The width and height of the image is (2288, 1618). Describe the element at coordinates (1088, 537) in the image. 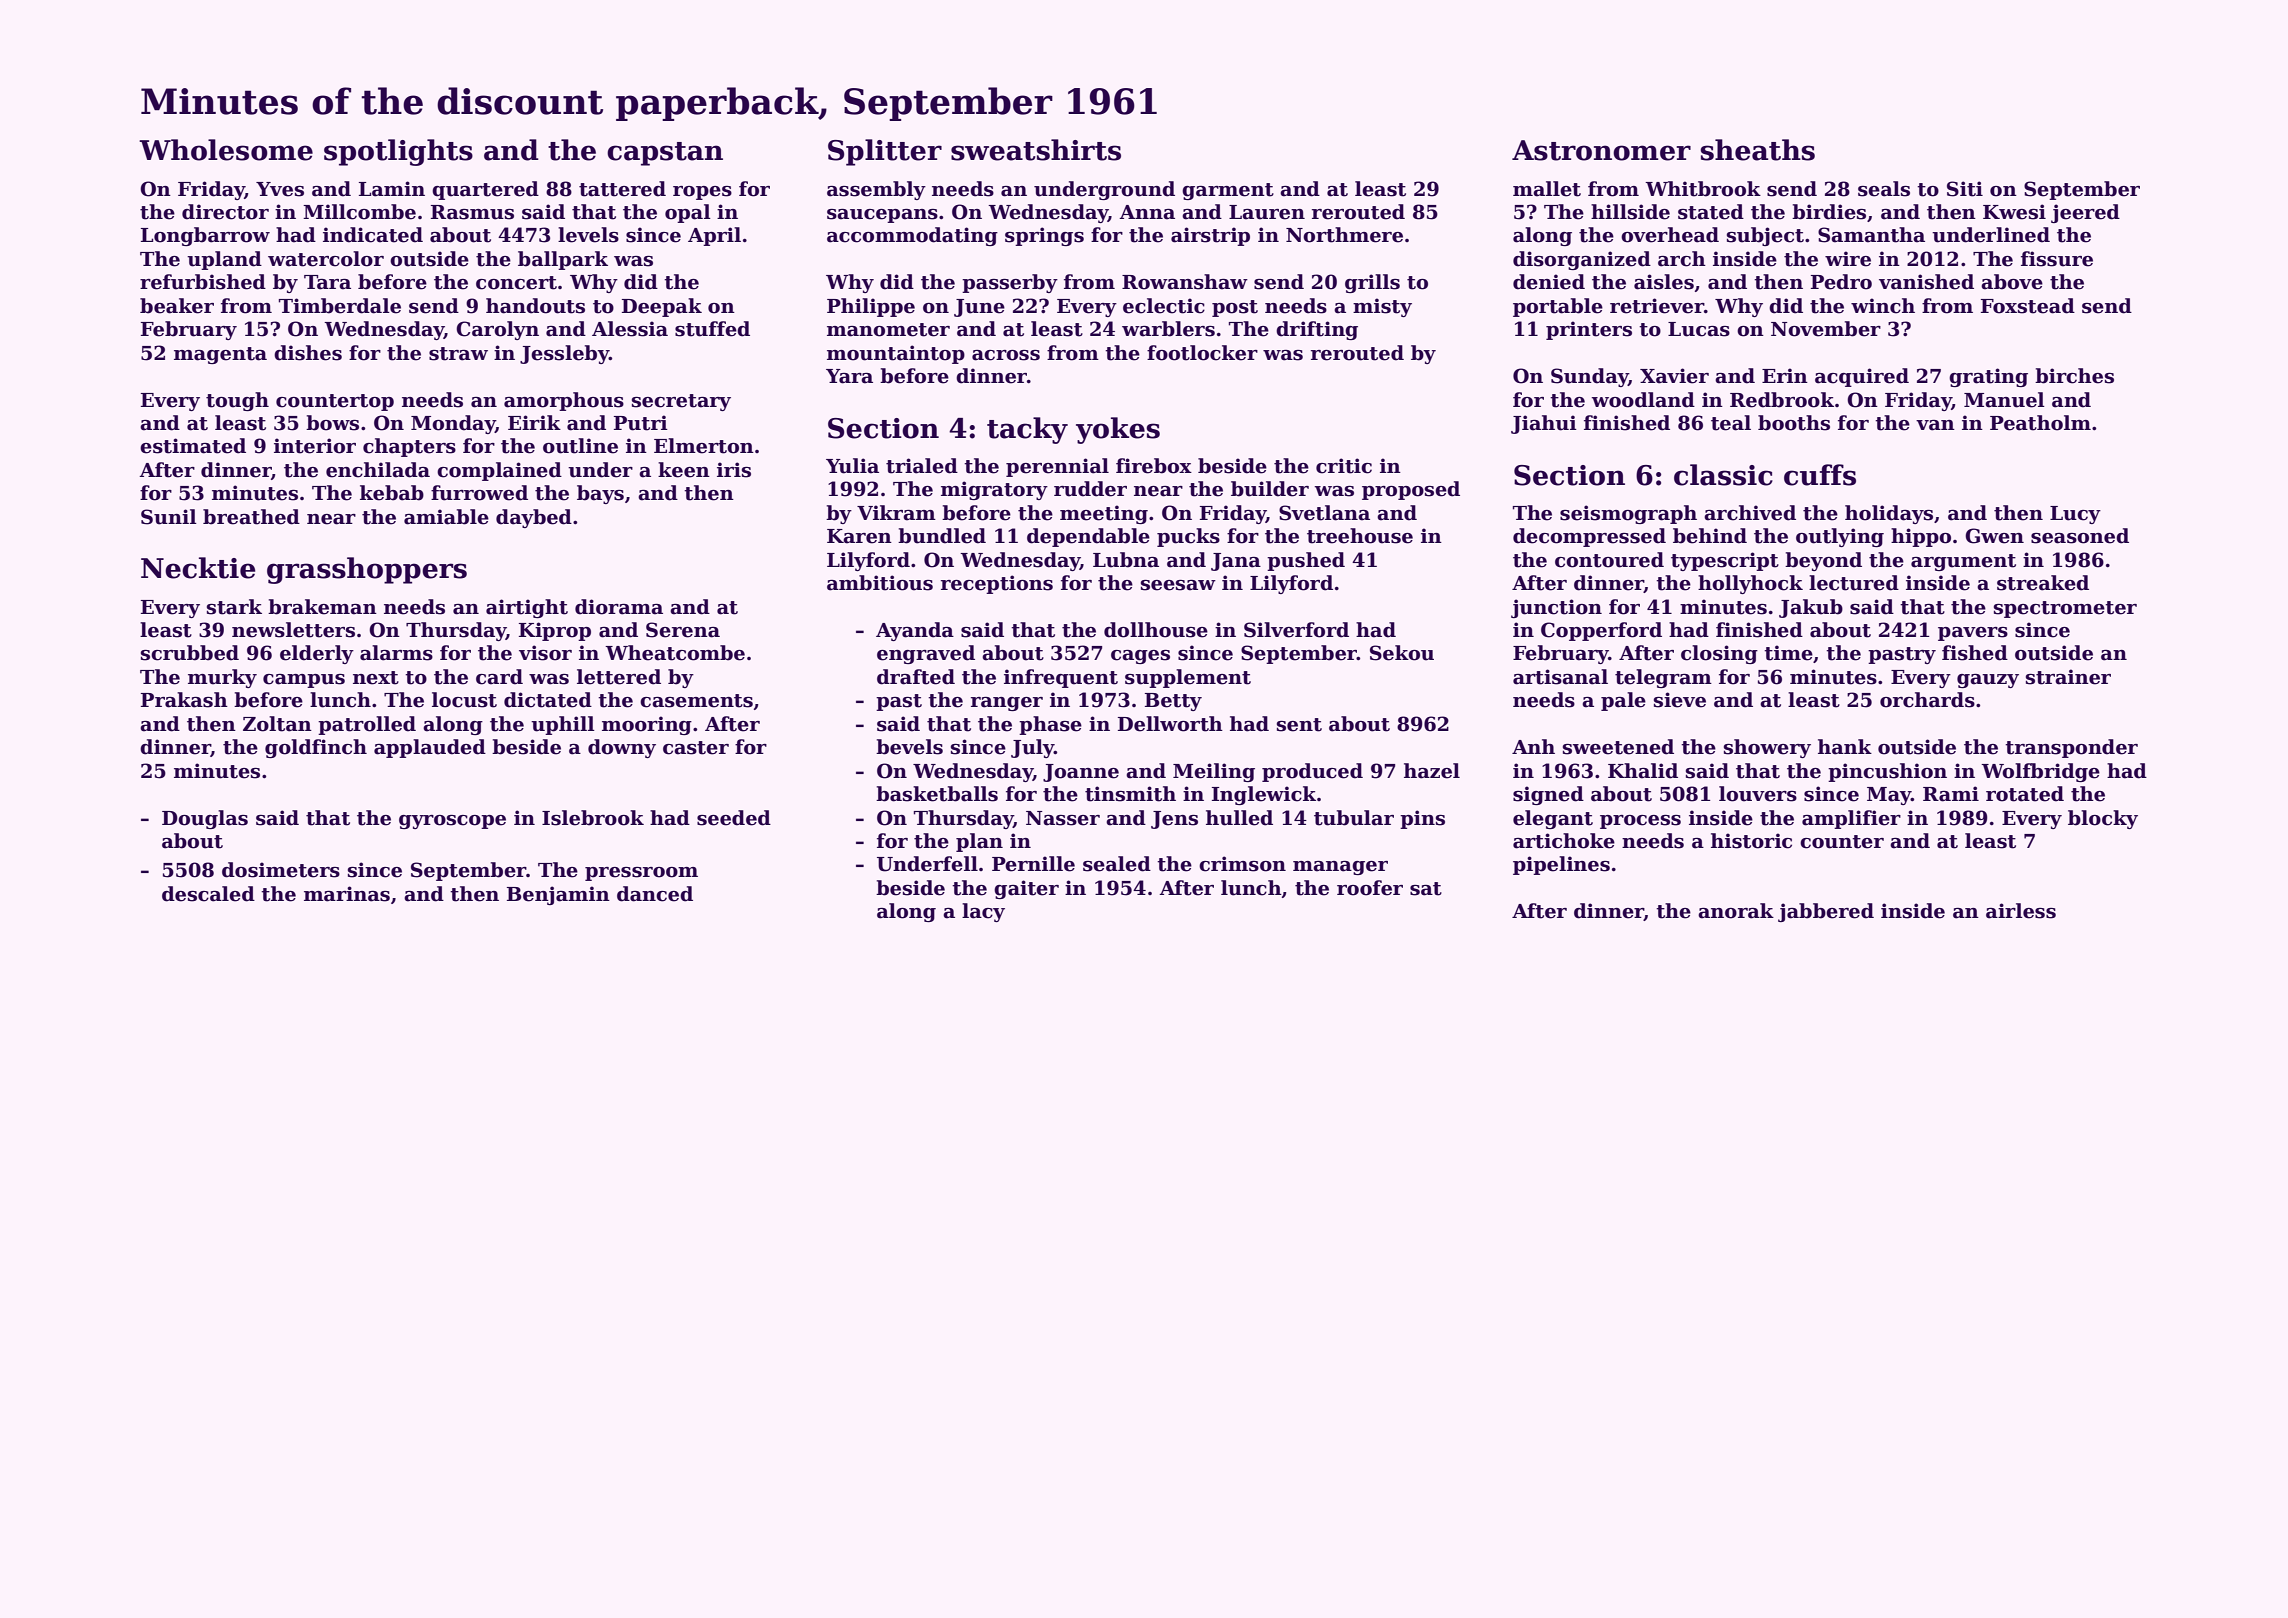

I see `dependable` at that location.
